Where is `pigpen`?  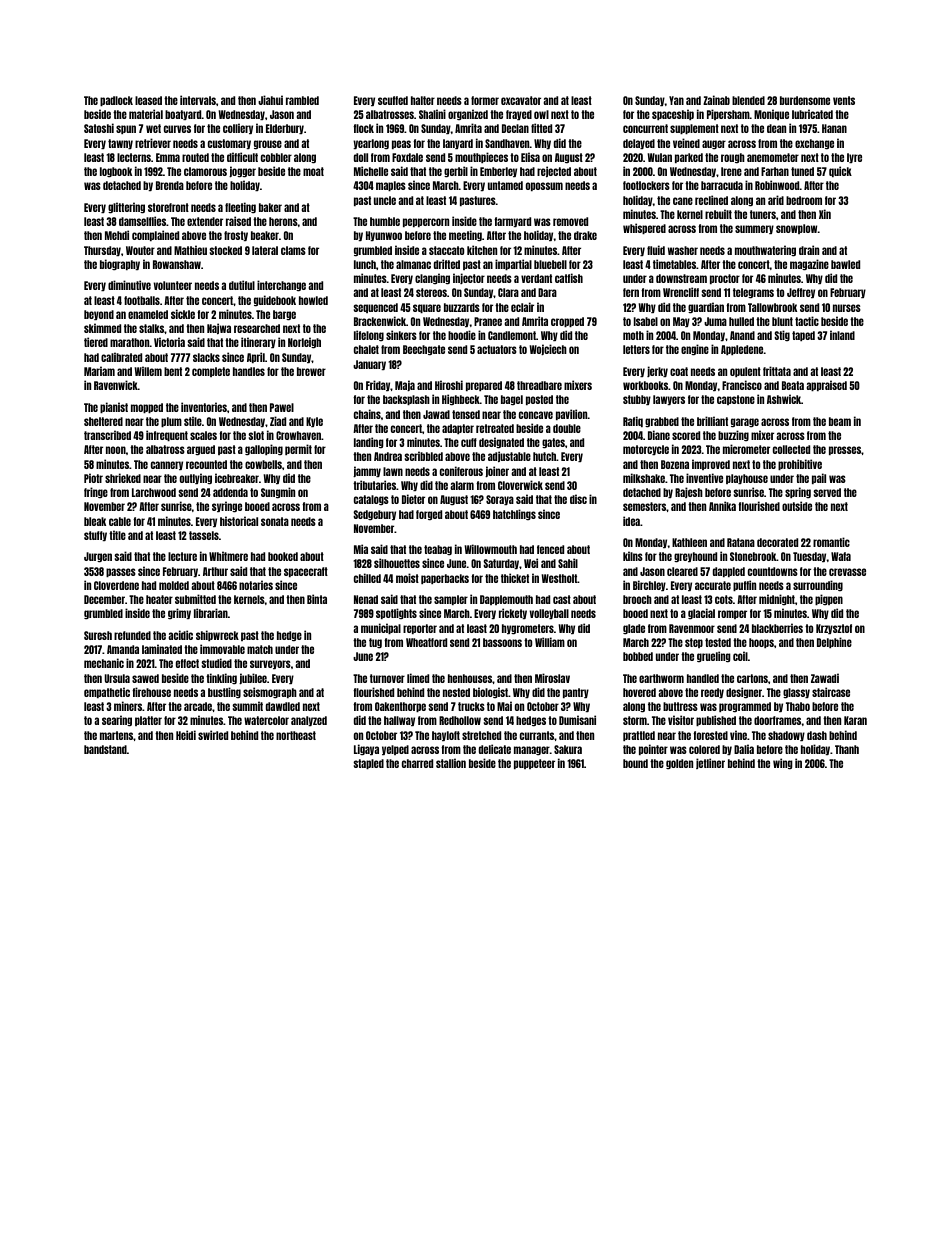
pigpen is located at coordinates (829, 599).
